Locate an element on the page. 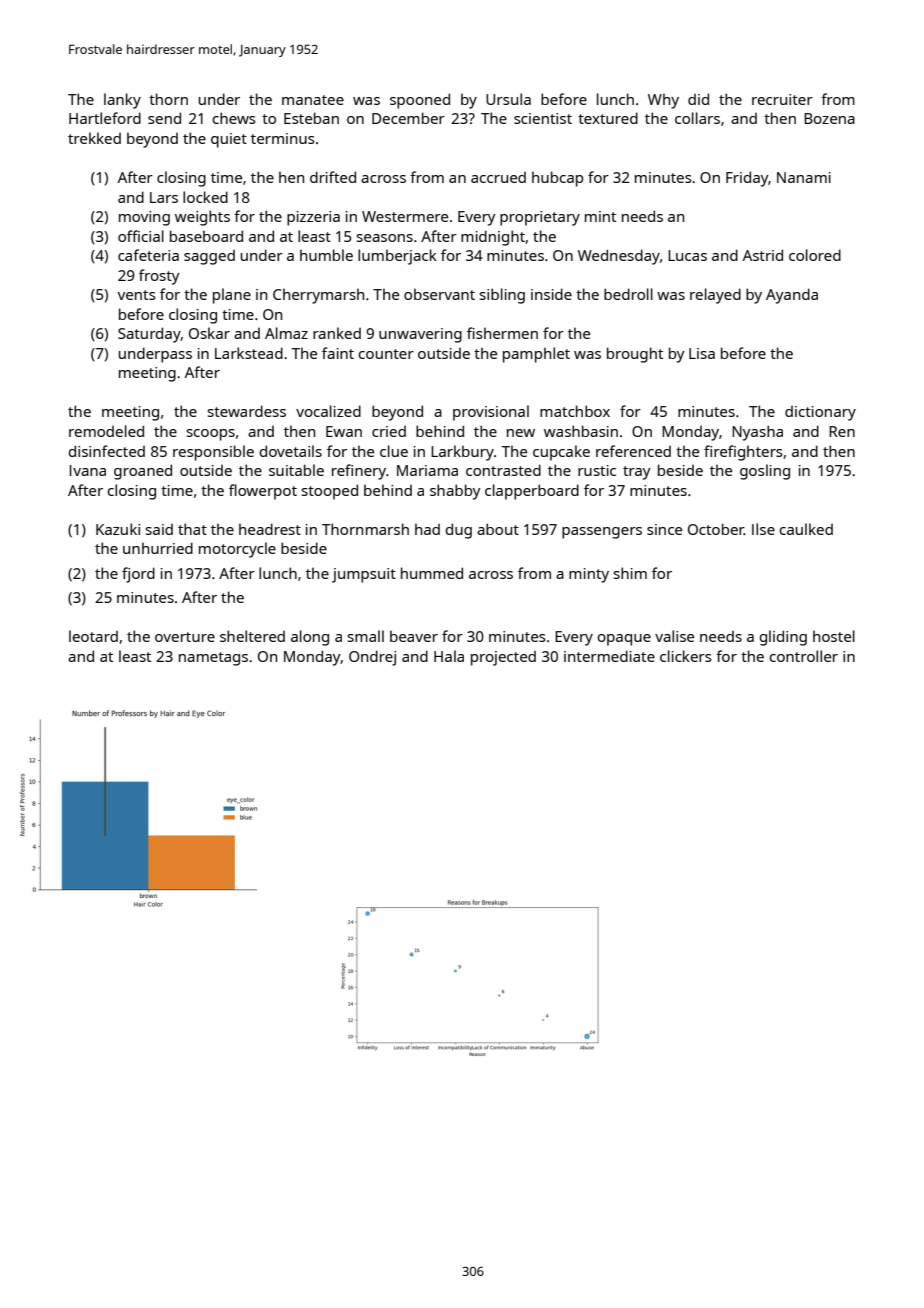 The image size is (924, 1308). recruiter is located at coordinates (782, 99).
